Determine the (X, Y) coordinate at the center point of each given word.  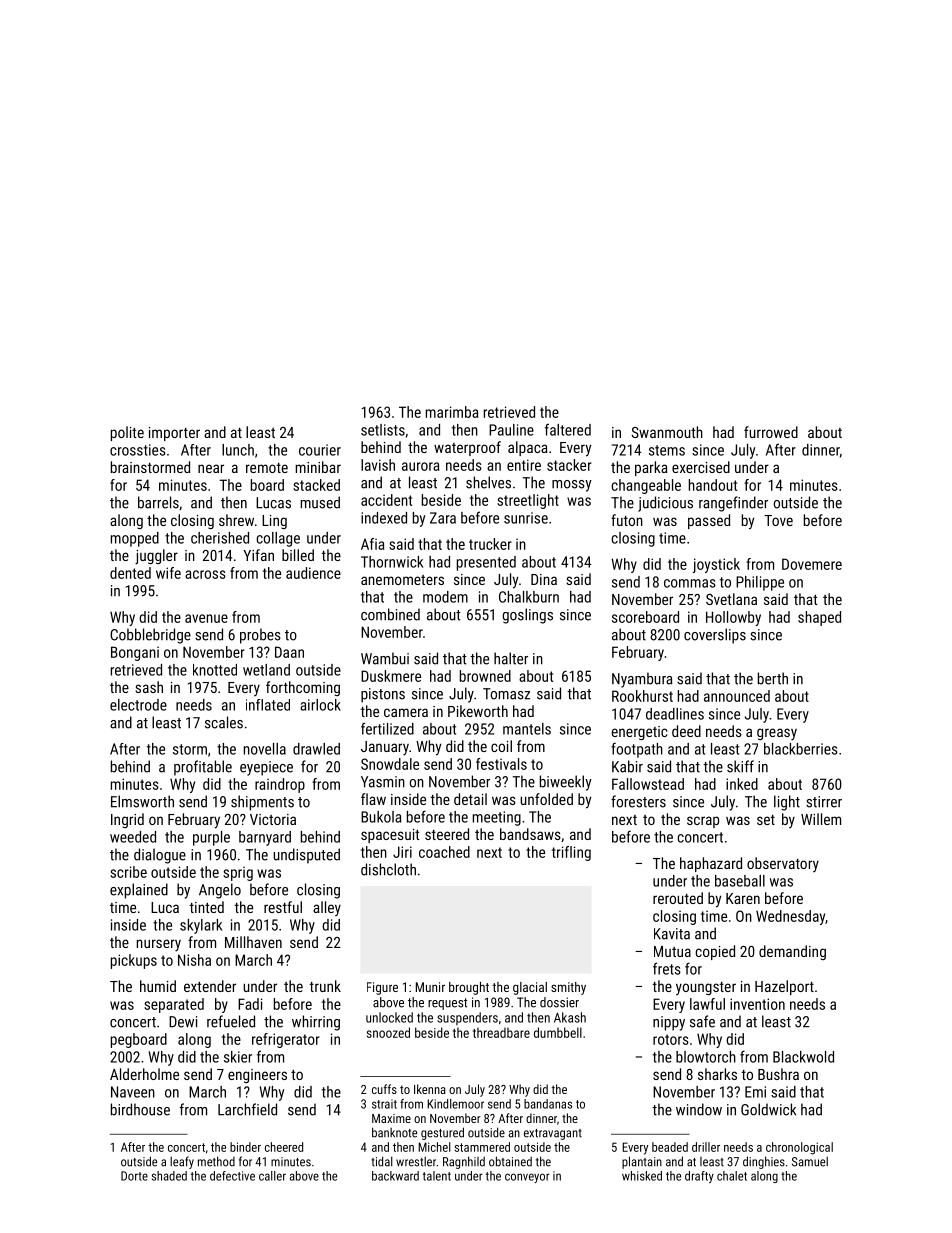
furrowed (771, 432)
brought (469, 988)
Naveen (133, 1092)
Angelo (220, 891)
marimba (452, 412)
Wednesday (790, 917)
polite (127, 433)
